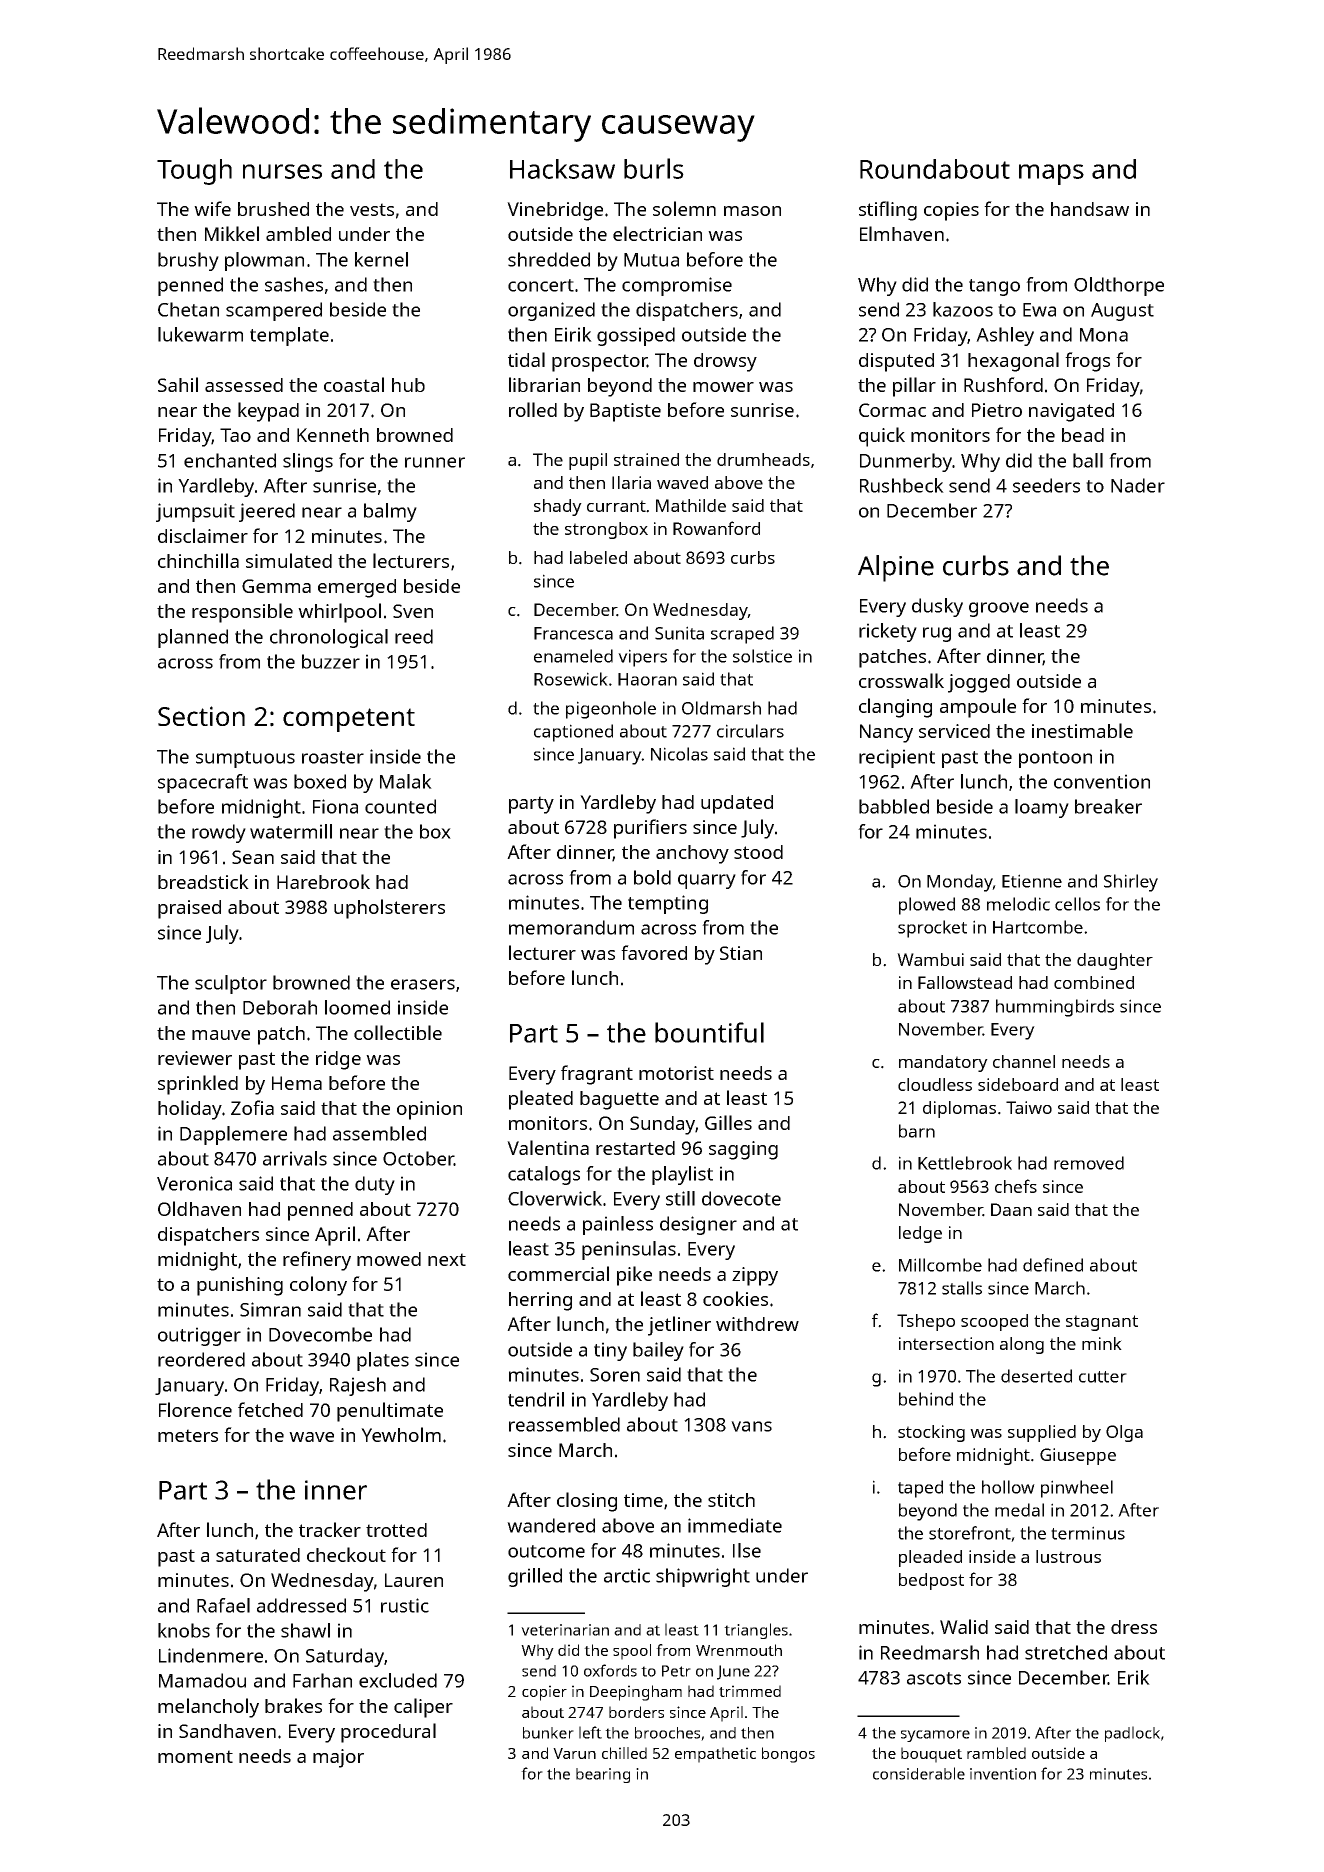 This image has width=1324, height=1872. I want to click on captioned, so click(573, 733).
